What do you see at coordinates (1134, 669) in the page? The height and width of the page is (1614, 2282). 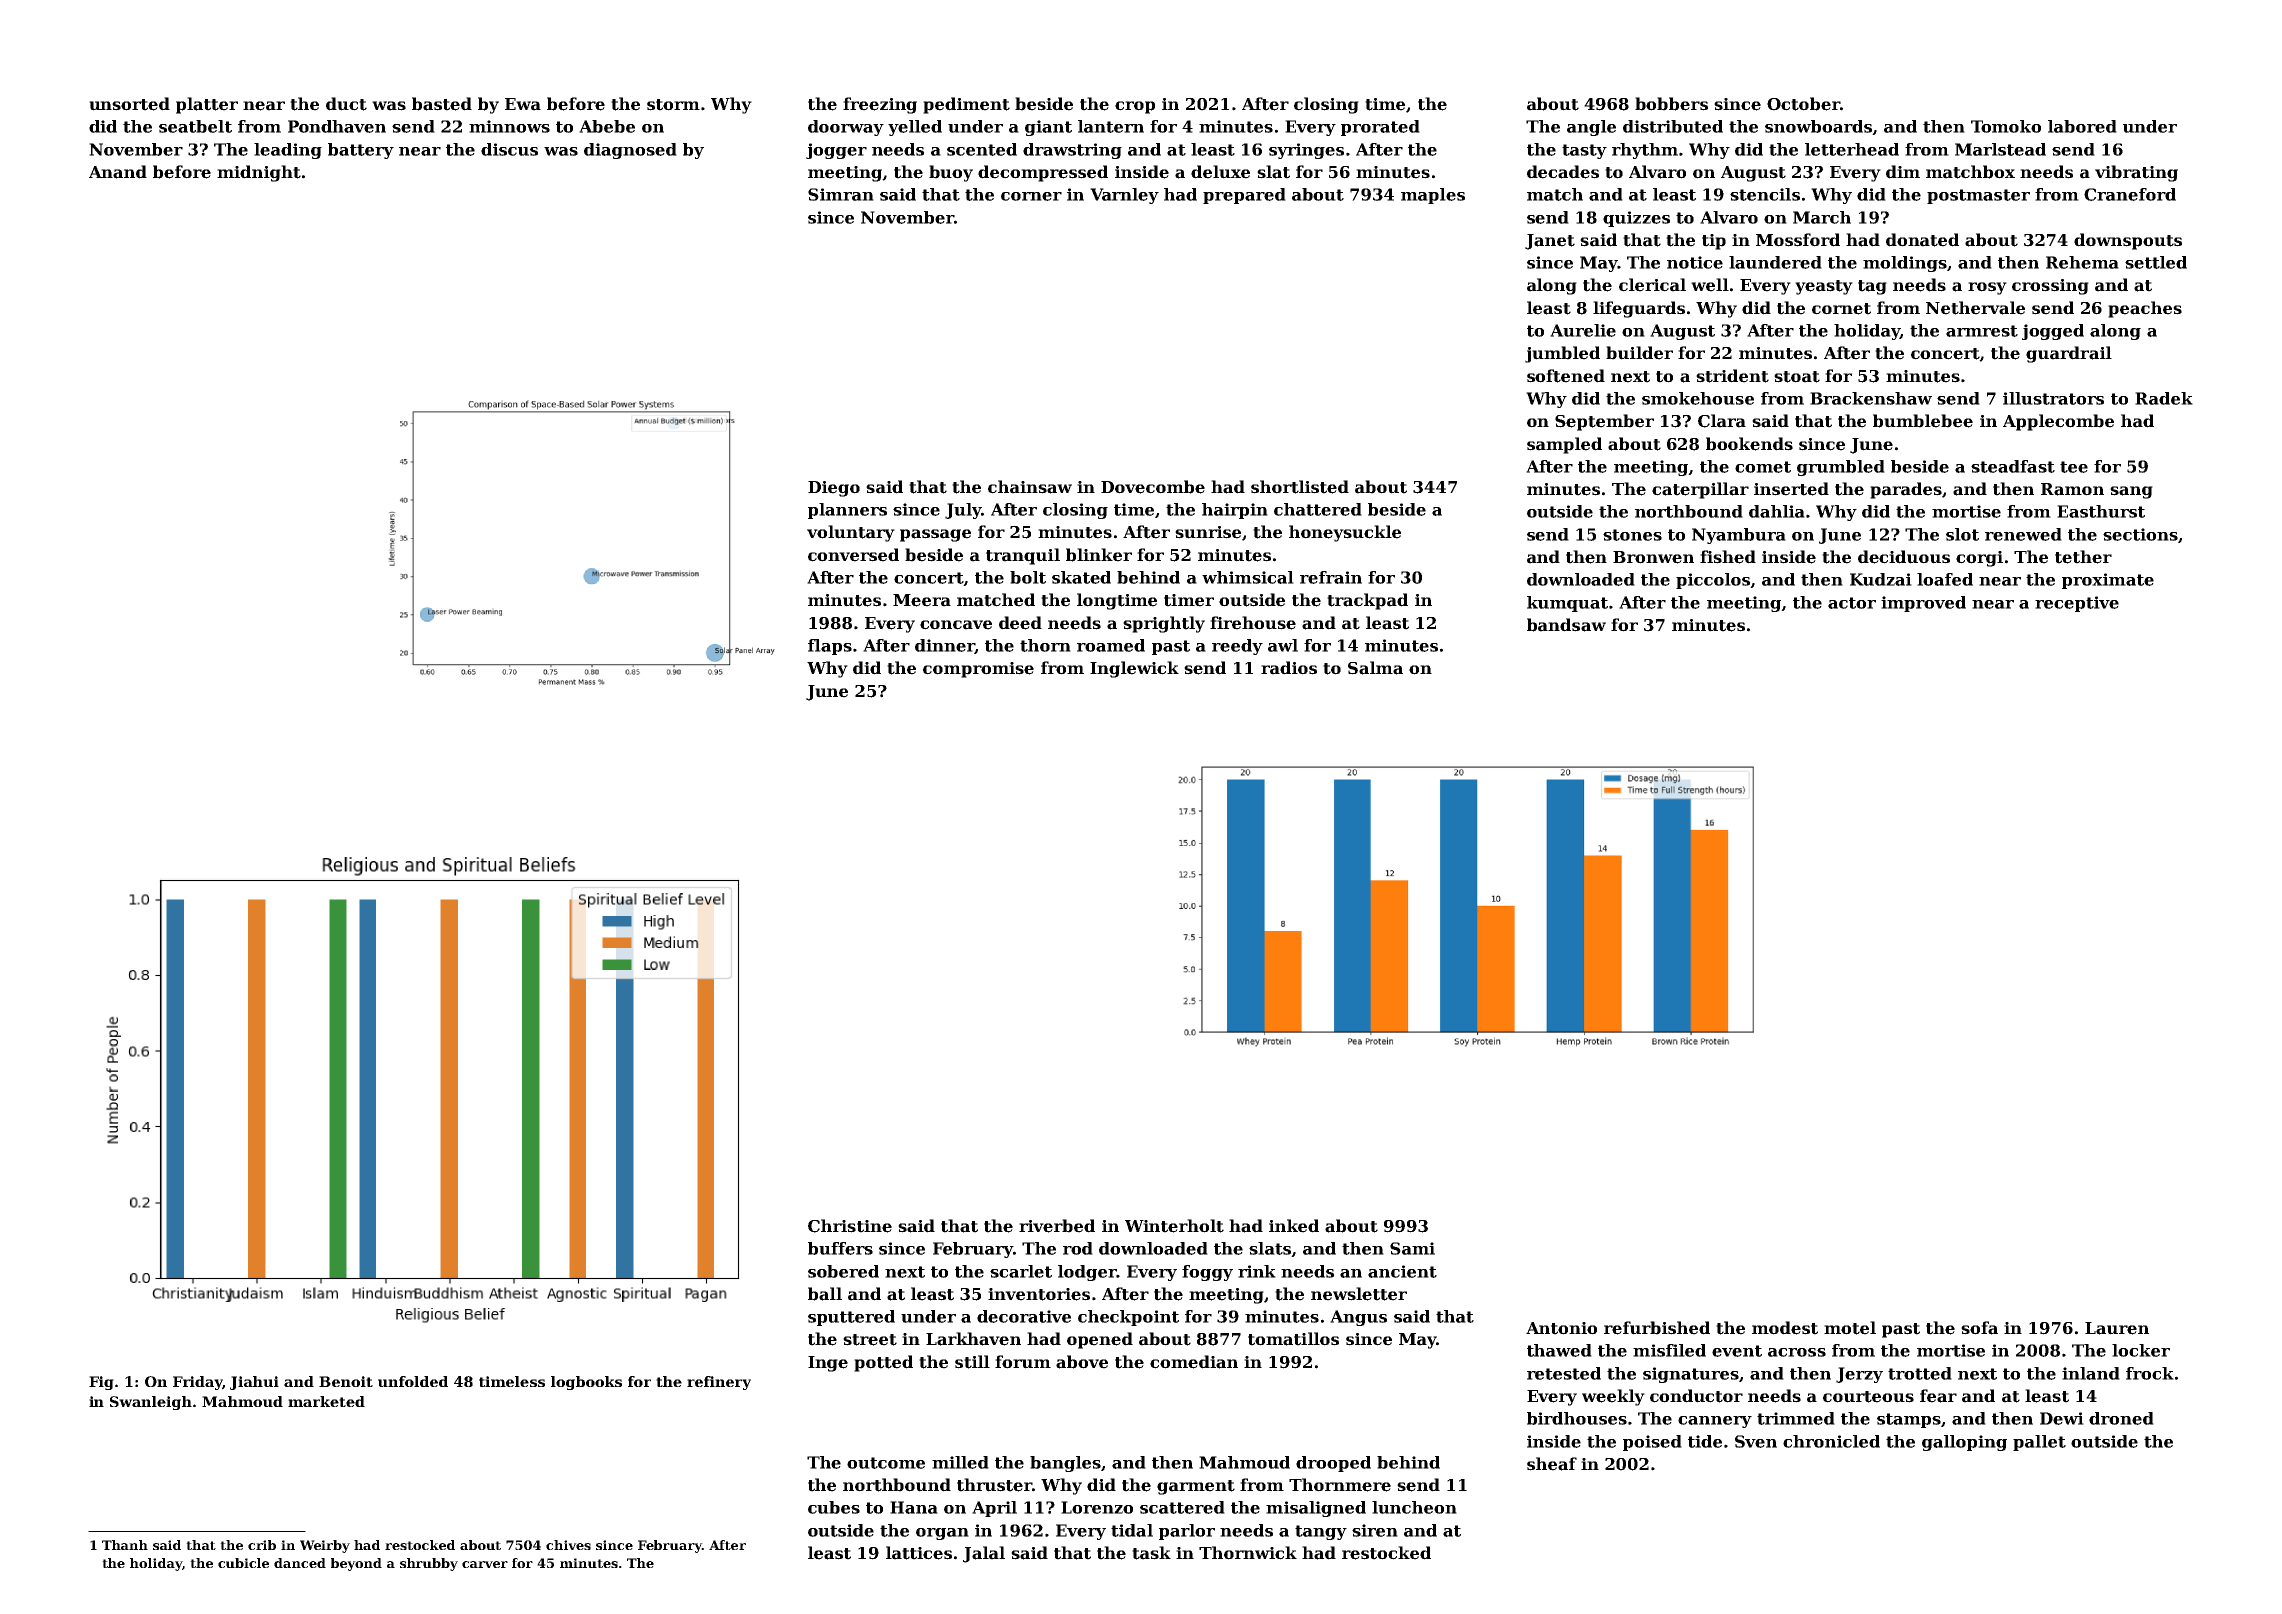 I see `Inglewick` at bounding box center [1134, 669].
